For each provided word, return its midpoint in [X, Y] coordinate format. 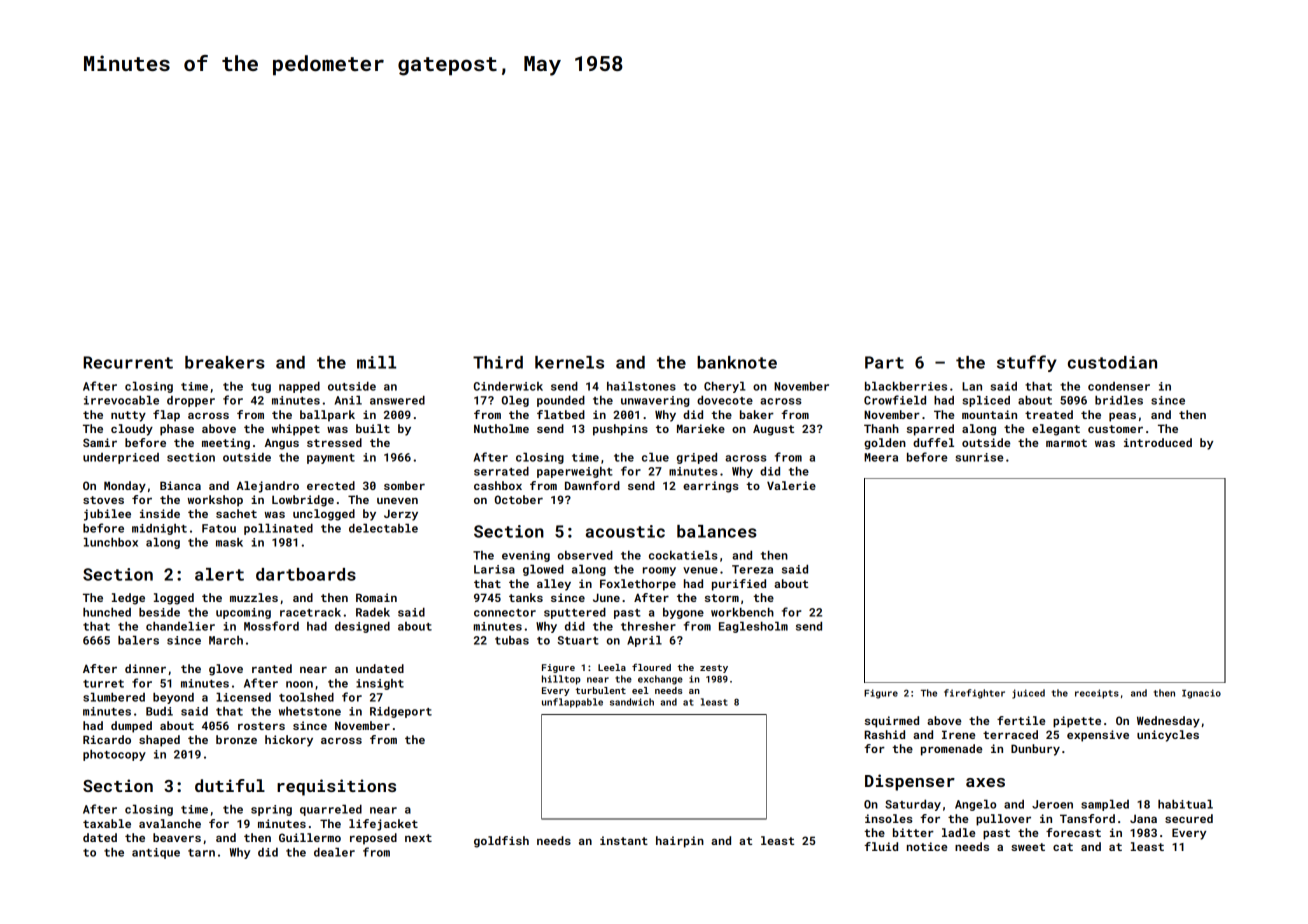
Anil [348, 400]
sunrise [979, 457]
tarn [201, 853]
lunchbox [111, 542]
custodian [1112, 362]
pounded [561, 401]
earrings [711, 487]
